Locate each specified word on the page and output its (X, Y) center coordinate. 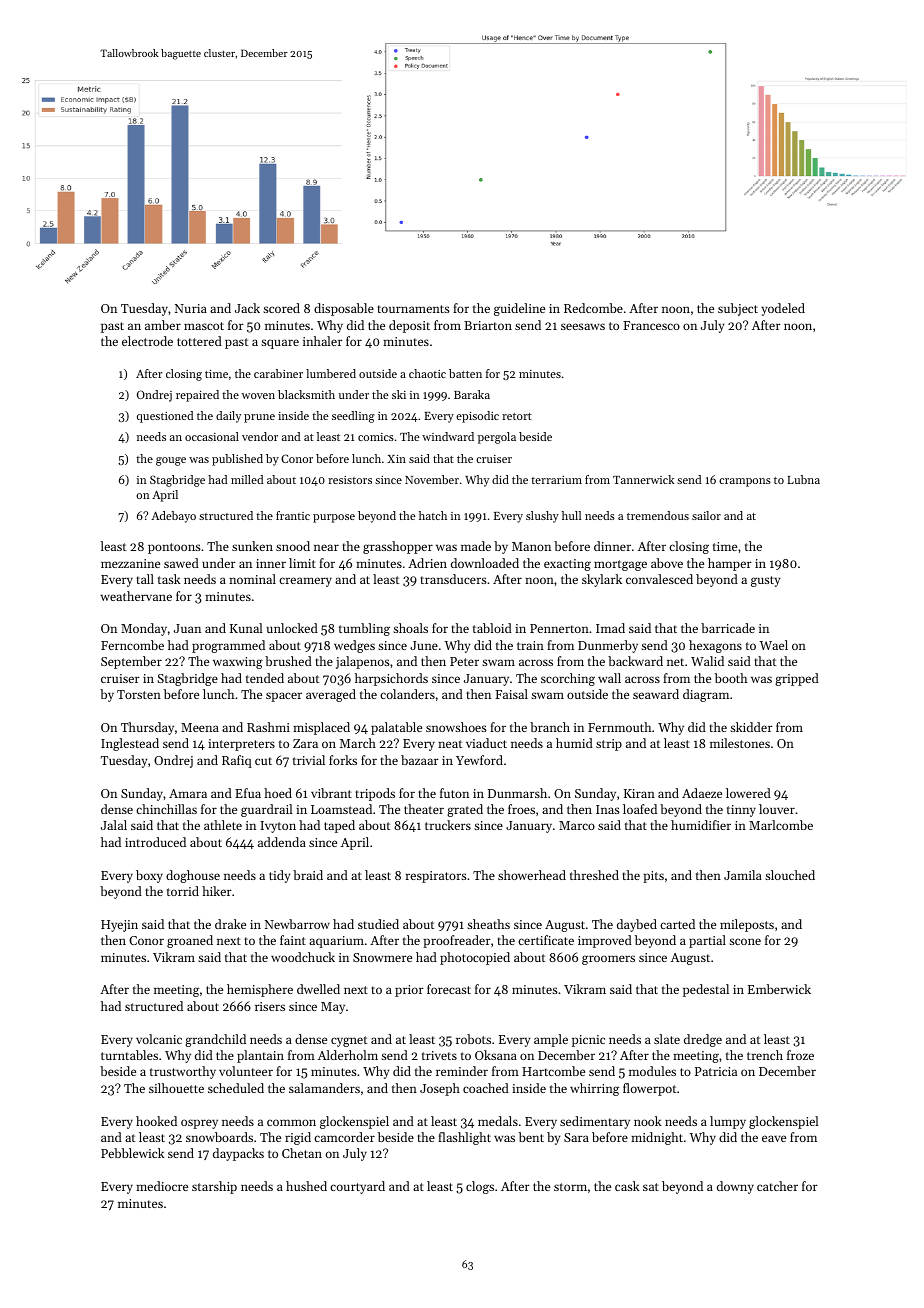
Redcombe (593, 308)
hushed (306, 1186)
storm (570, 1187)
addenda (282, 842)
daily (228, 417)
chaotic (427, 373)
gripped (797, 679)
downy (735, 1187)
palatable (396, 728)
